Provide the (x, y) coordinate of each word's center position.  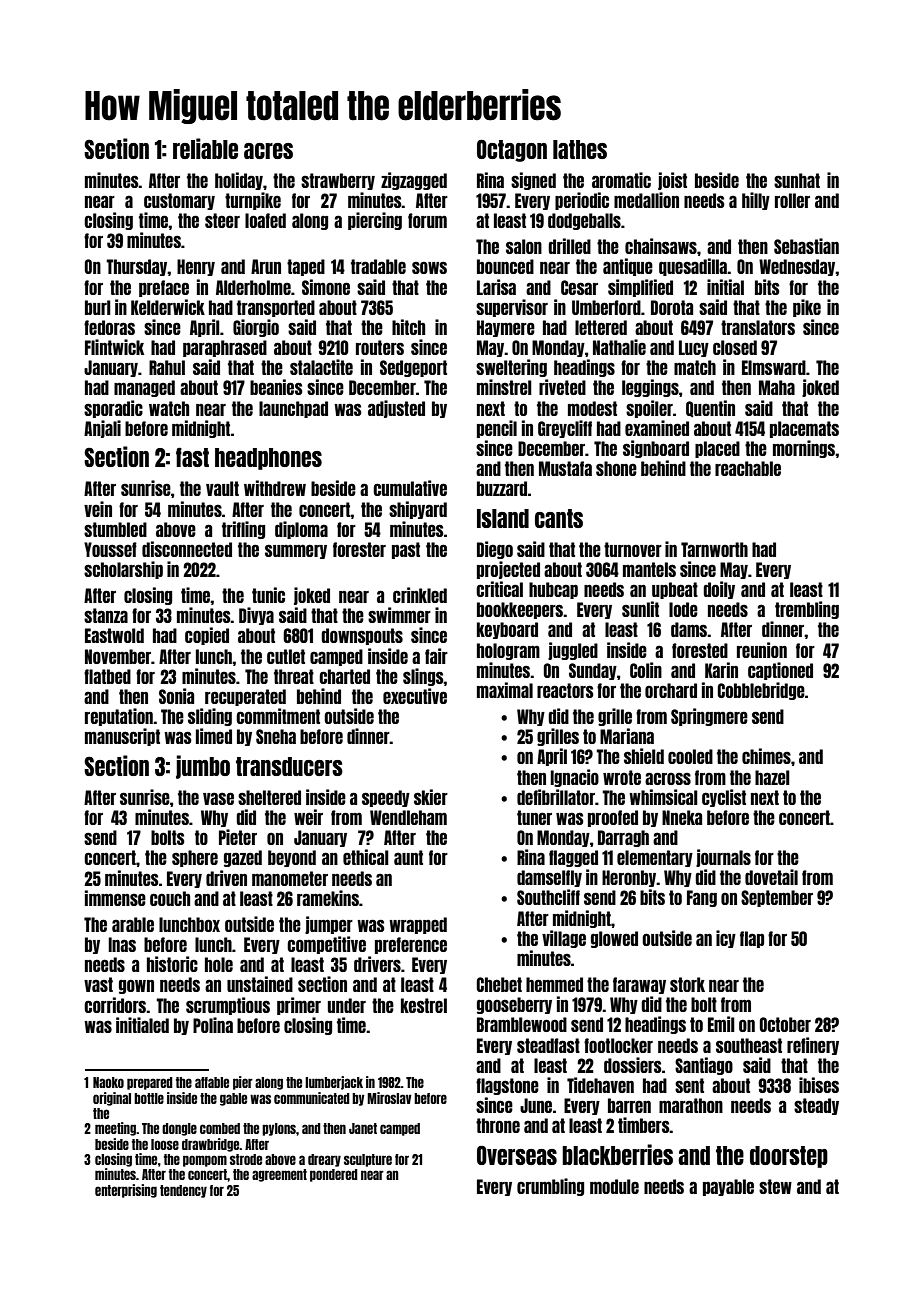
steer (222, 220)
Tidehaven (600, 1085)
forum (427, 220)
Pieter (238, 837)
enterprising (126, 1191)
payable (728, 1187)
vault (222, 488)
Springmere (709, 717)
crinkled (420, 595)
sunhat (797, 180)
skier (431, 797)
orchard (671, 690)
